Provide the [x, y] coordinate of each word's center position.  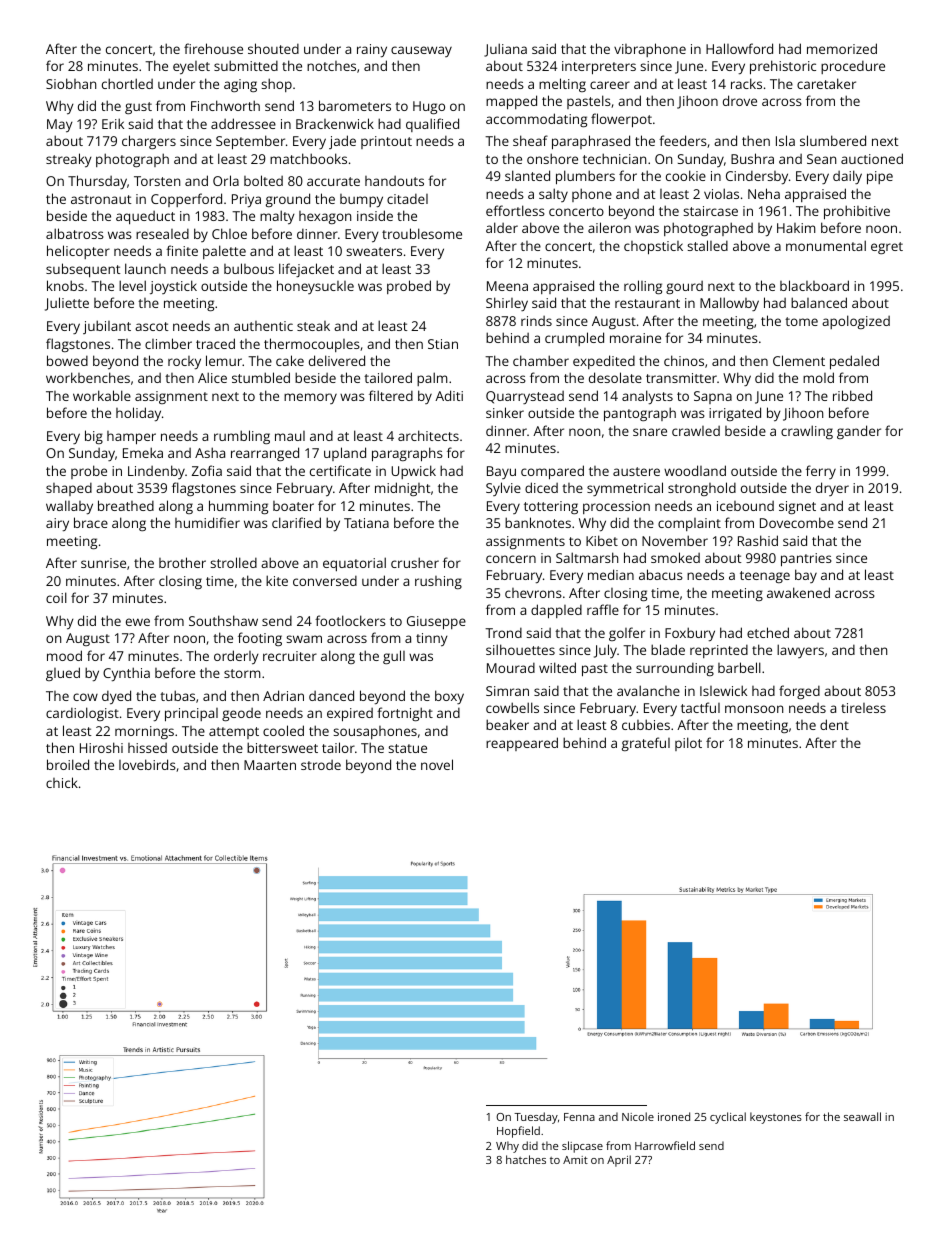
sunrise [103, 563]
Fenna [579, 1117]
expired [350, 715]
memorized [842, 48]
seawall [862, 1116]
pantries [806, 560]
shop [276, 85]
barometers [355, 105]
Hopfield [518, 1132]
